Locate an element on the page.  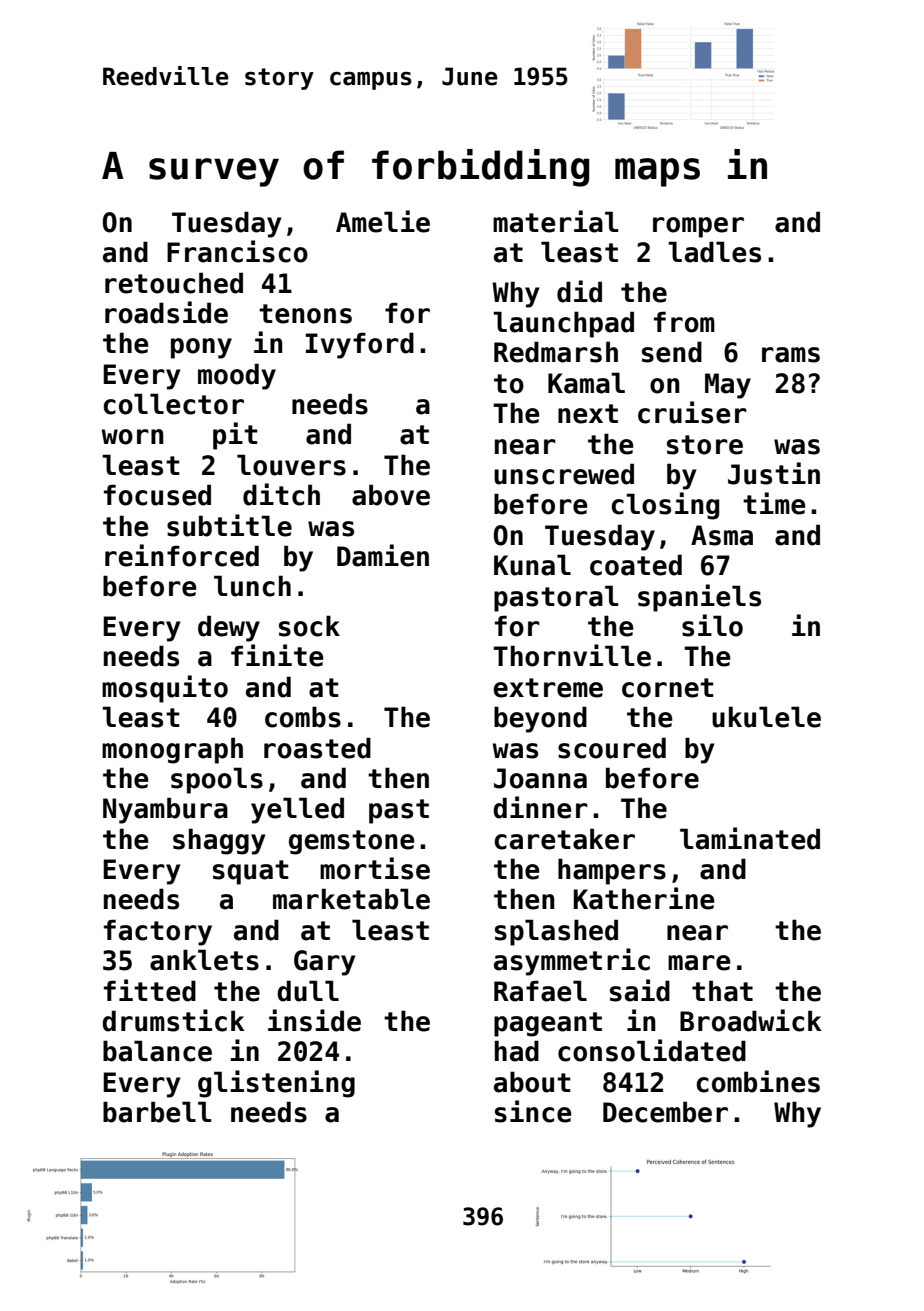
Damien is located at coordinates (383, 555).
